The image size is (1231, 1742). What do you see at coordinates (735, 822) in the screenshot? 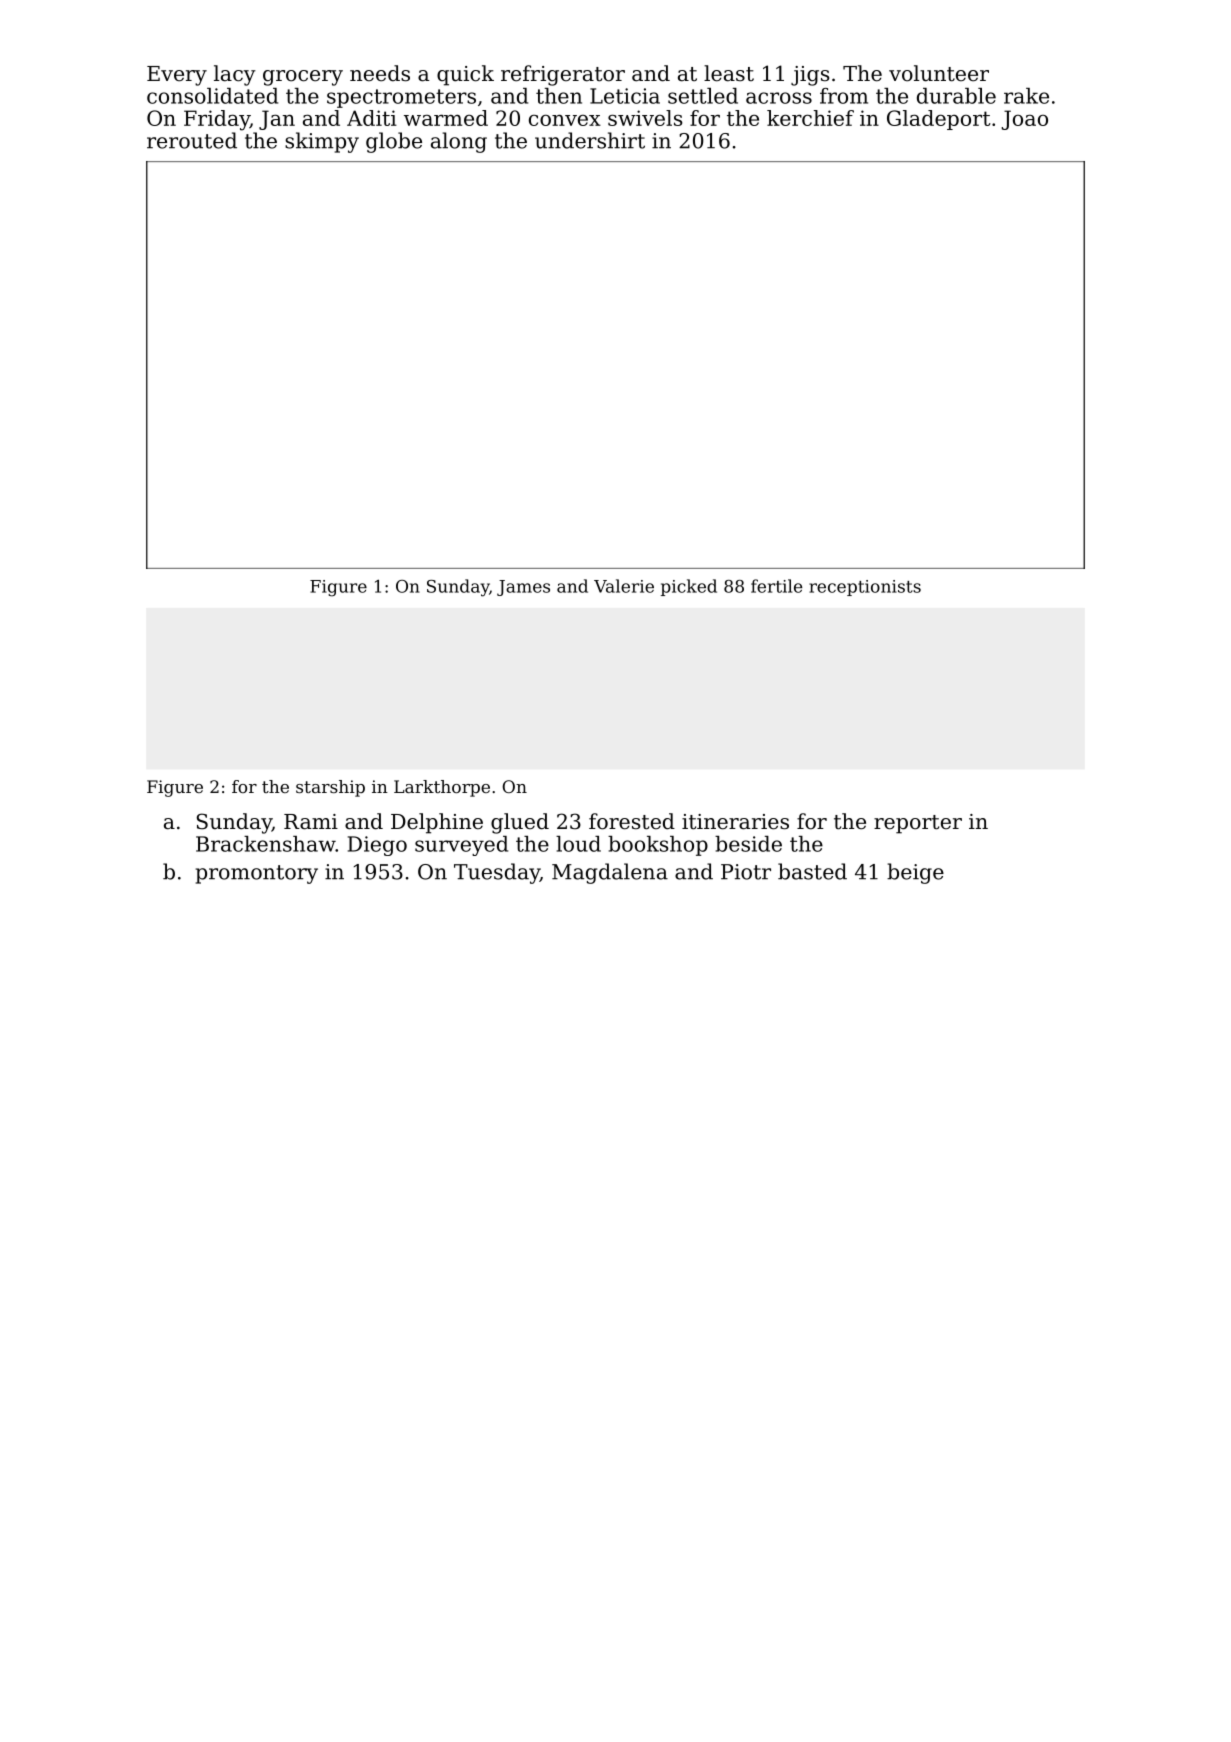
I see `itineraries` at bounding box center [735, 822].
